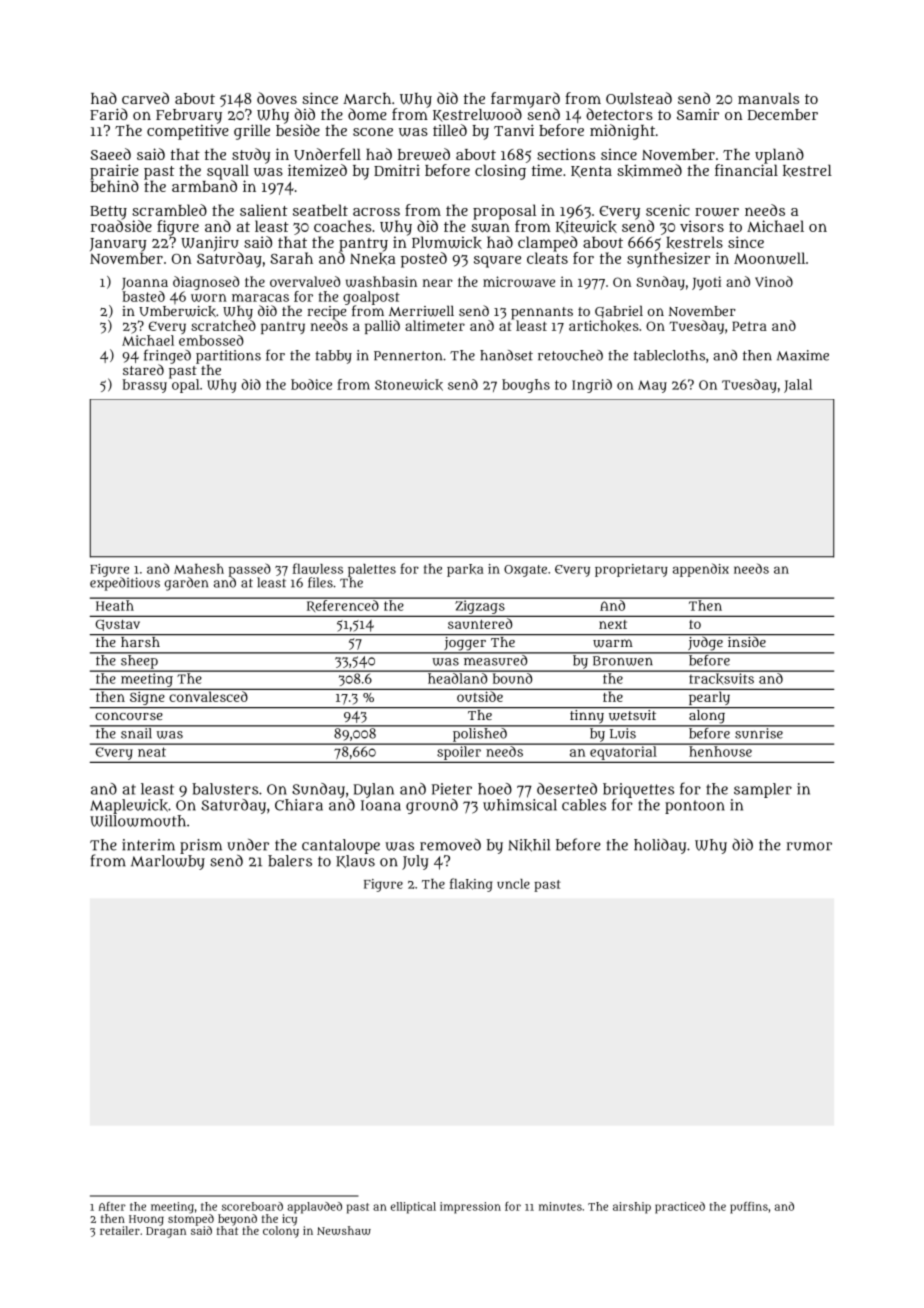 The height and width of the page is (1308, 924). Describe the element at coordinates (367, 98) in the page. I see `March` at that location.
